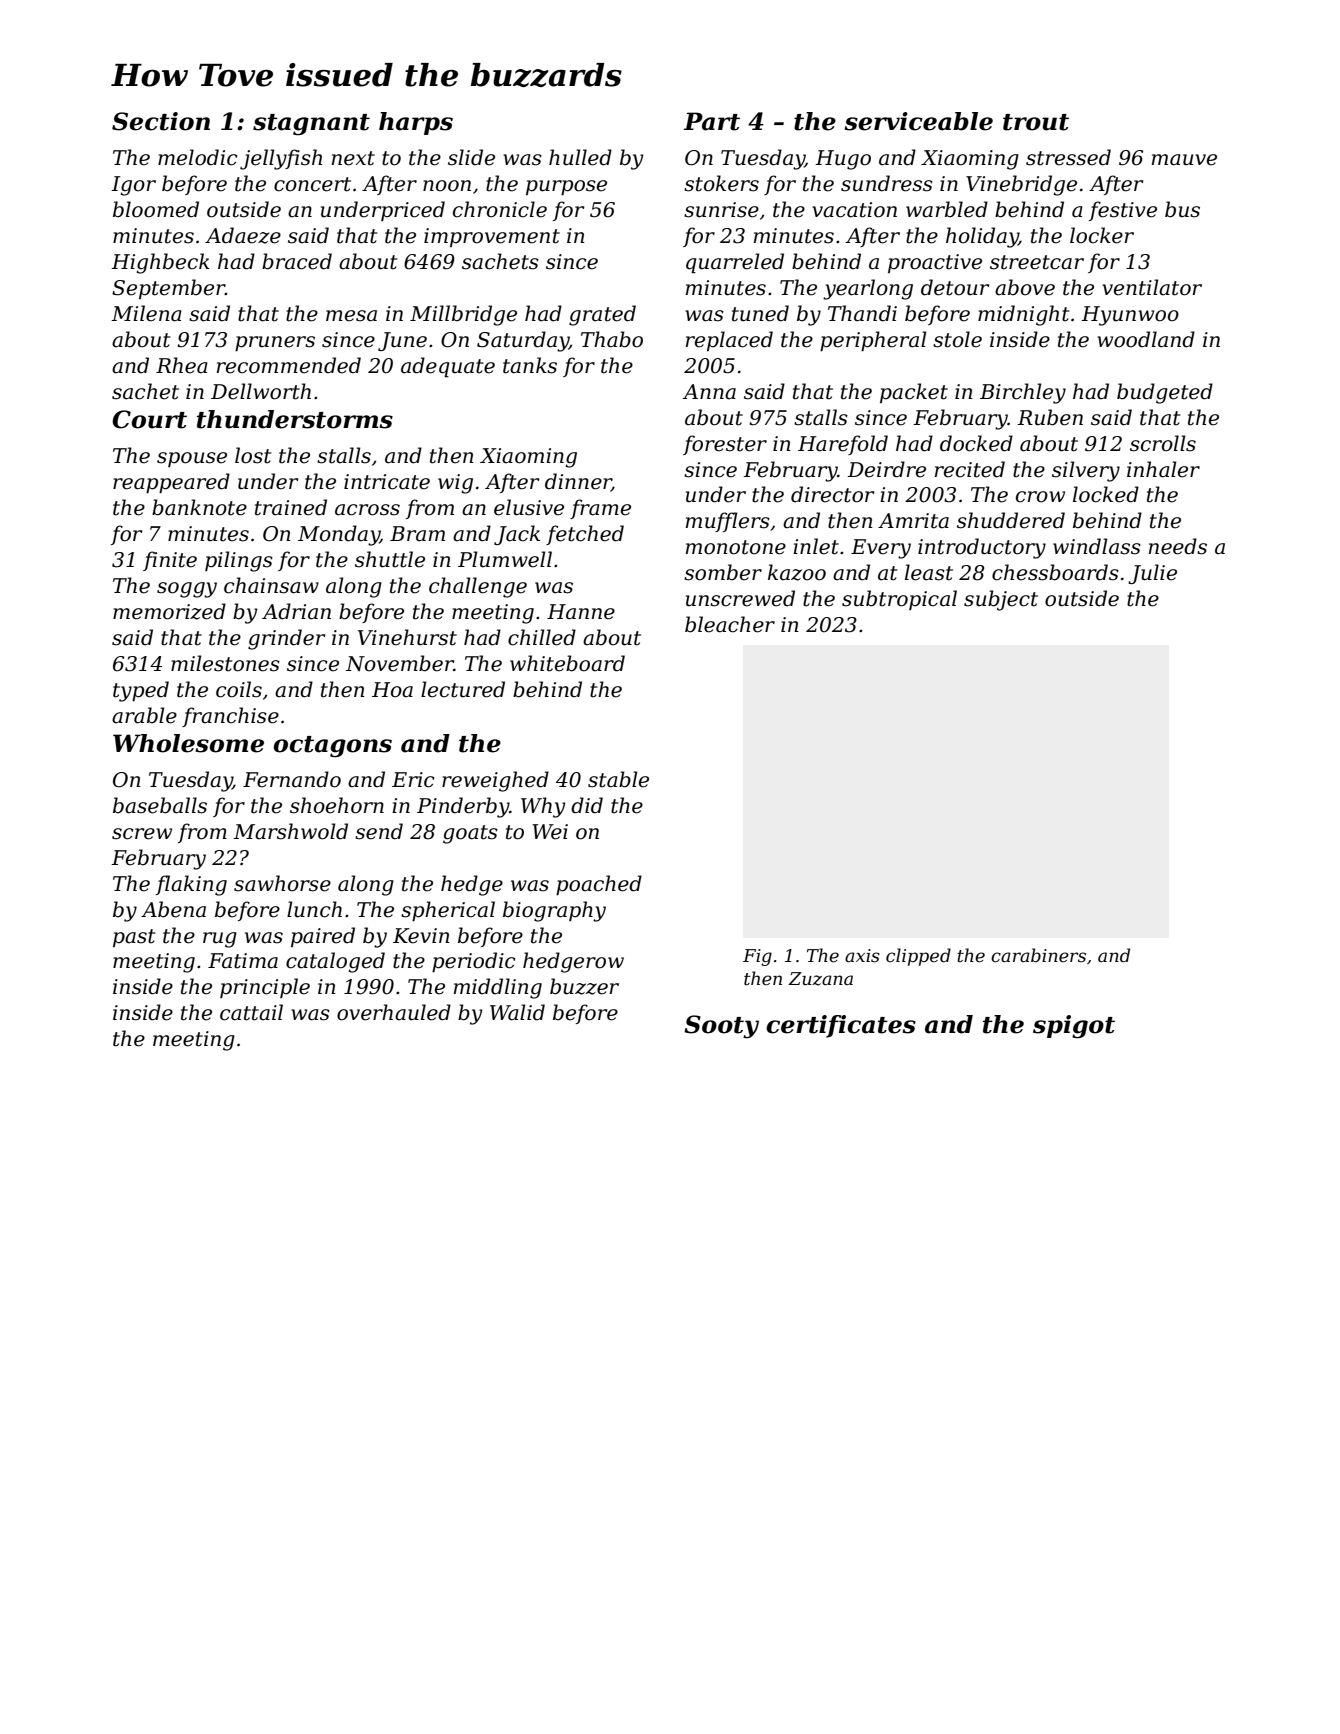  I want to click on somber, so click(723, 572).
